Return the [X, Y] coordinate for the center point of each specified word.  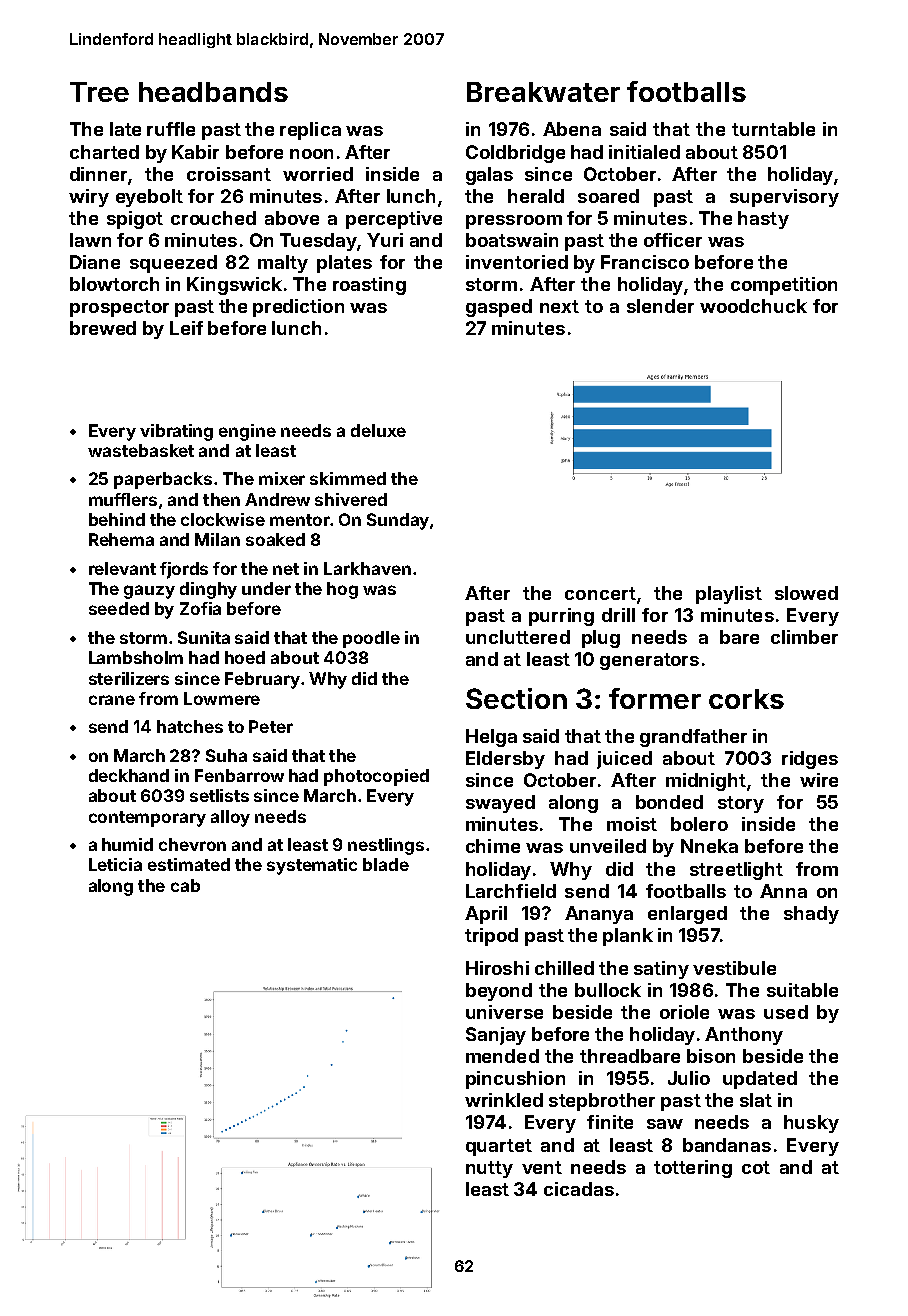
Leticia [115, 864]
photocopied [376, 777]
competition [784, 286]
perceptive [394, 220]
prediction [298, 308]
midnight [706, 782]
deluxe [378, 430]
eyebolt [149, 198]
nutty [489, 1169]
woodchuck [753, 306]
